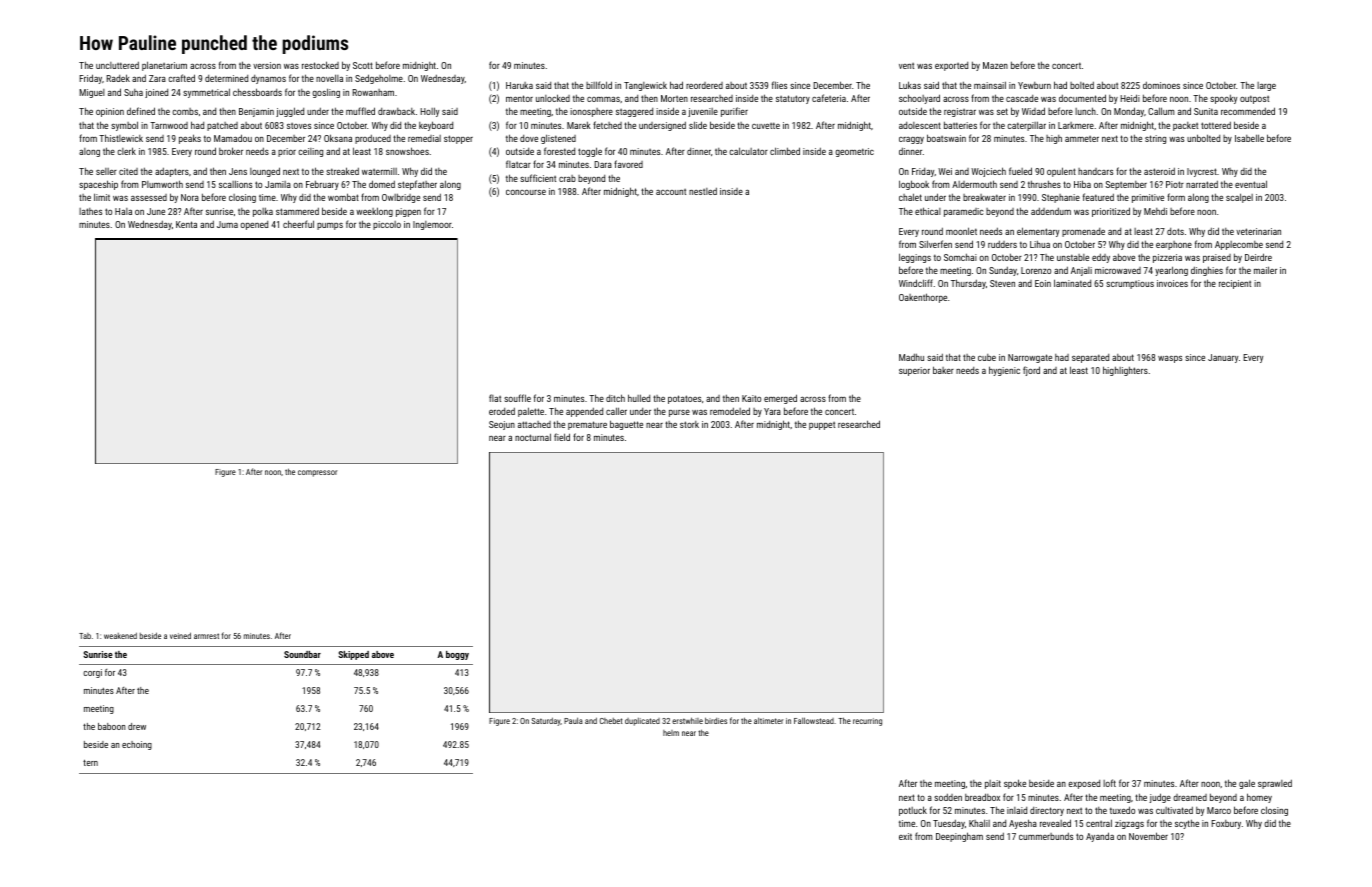 The image size is (1372, 887). What do you see at coordinates (1167, 258) in the image?
I see `pizzeria` at bounding box center [1167, 258].
